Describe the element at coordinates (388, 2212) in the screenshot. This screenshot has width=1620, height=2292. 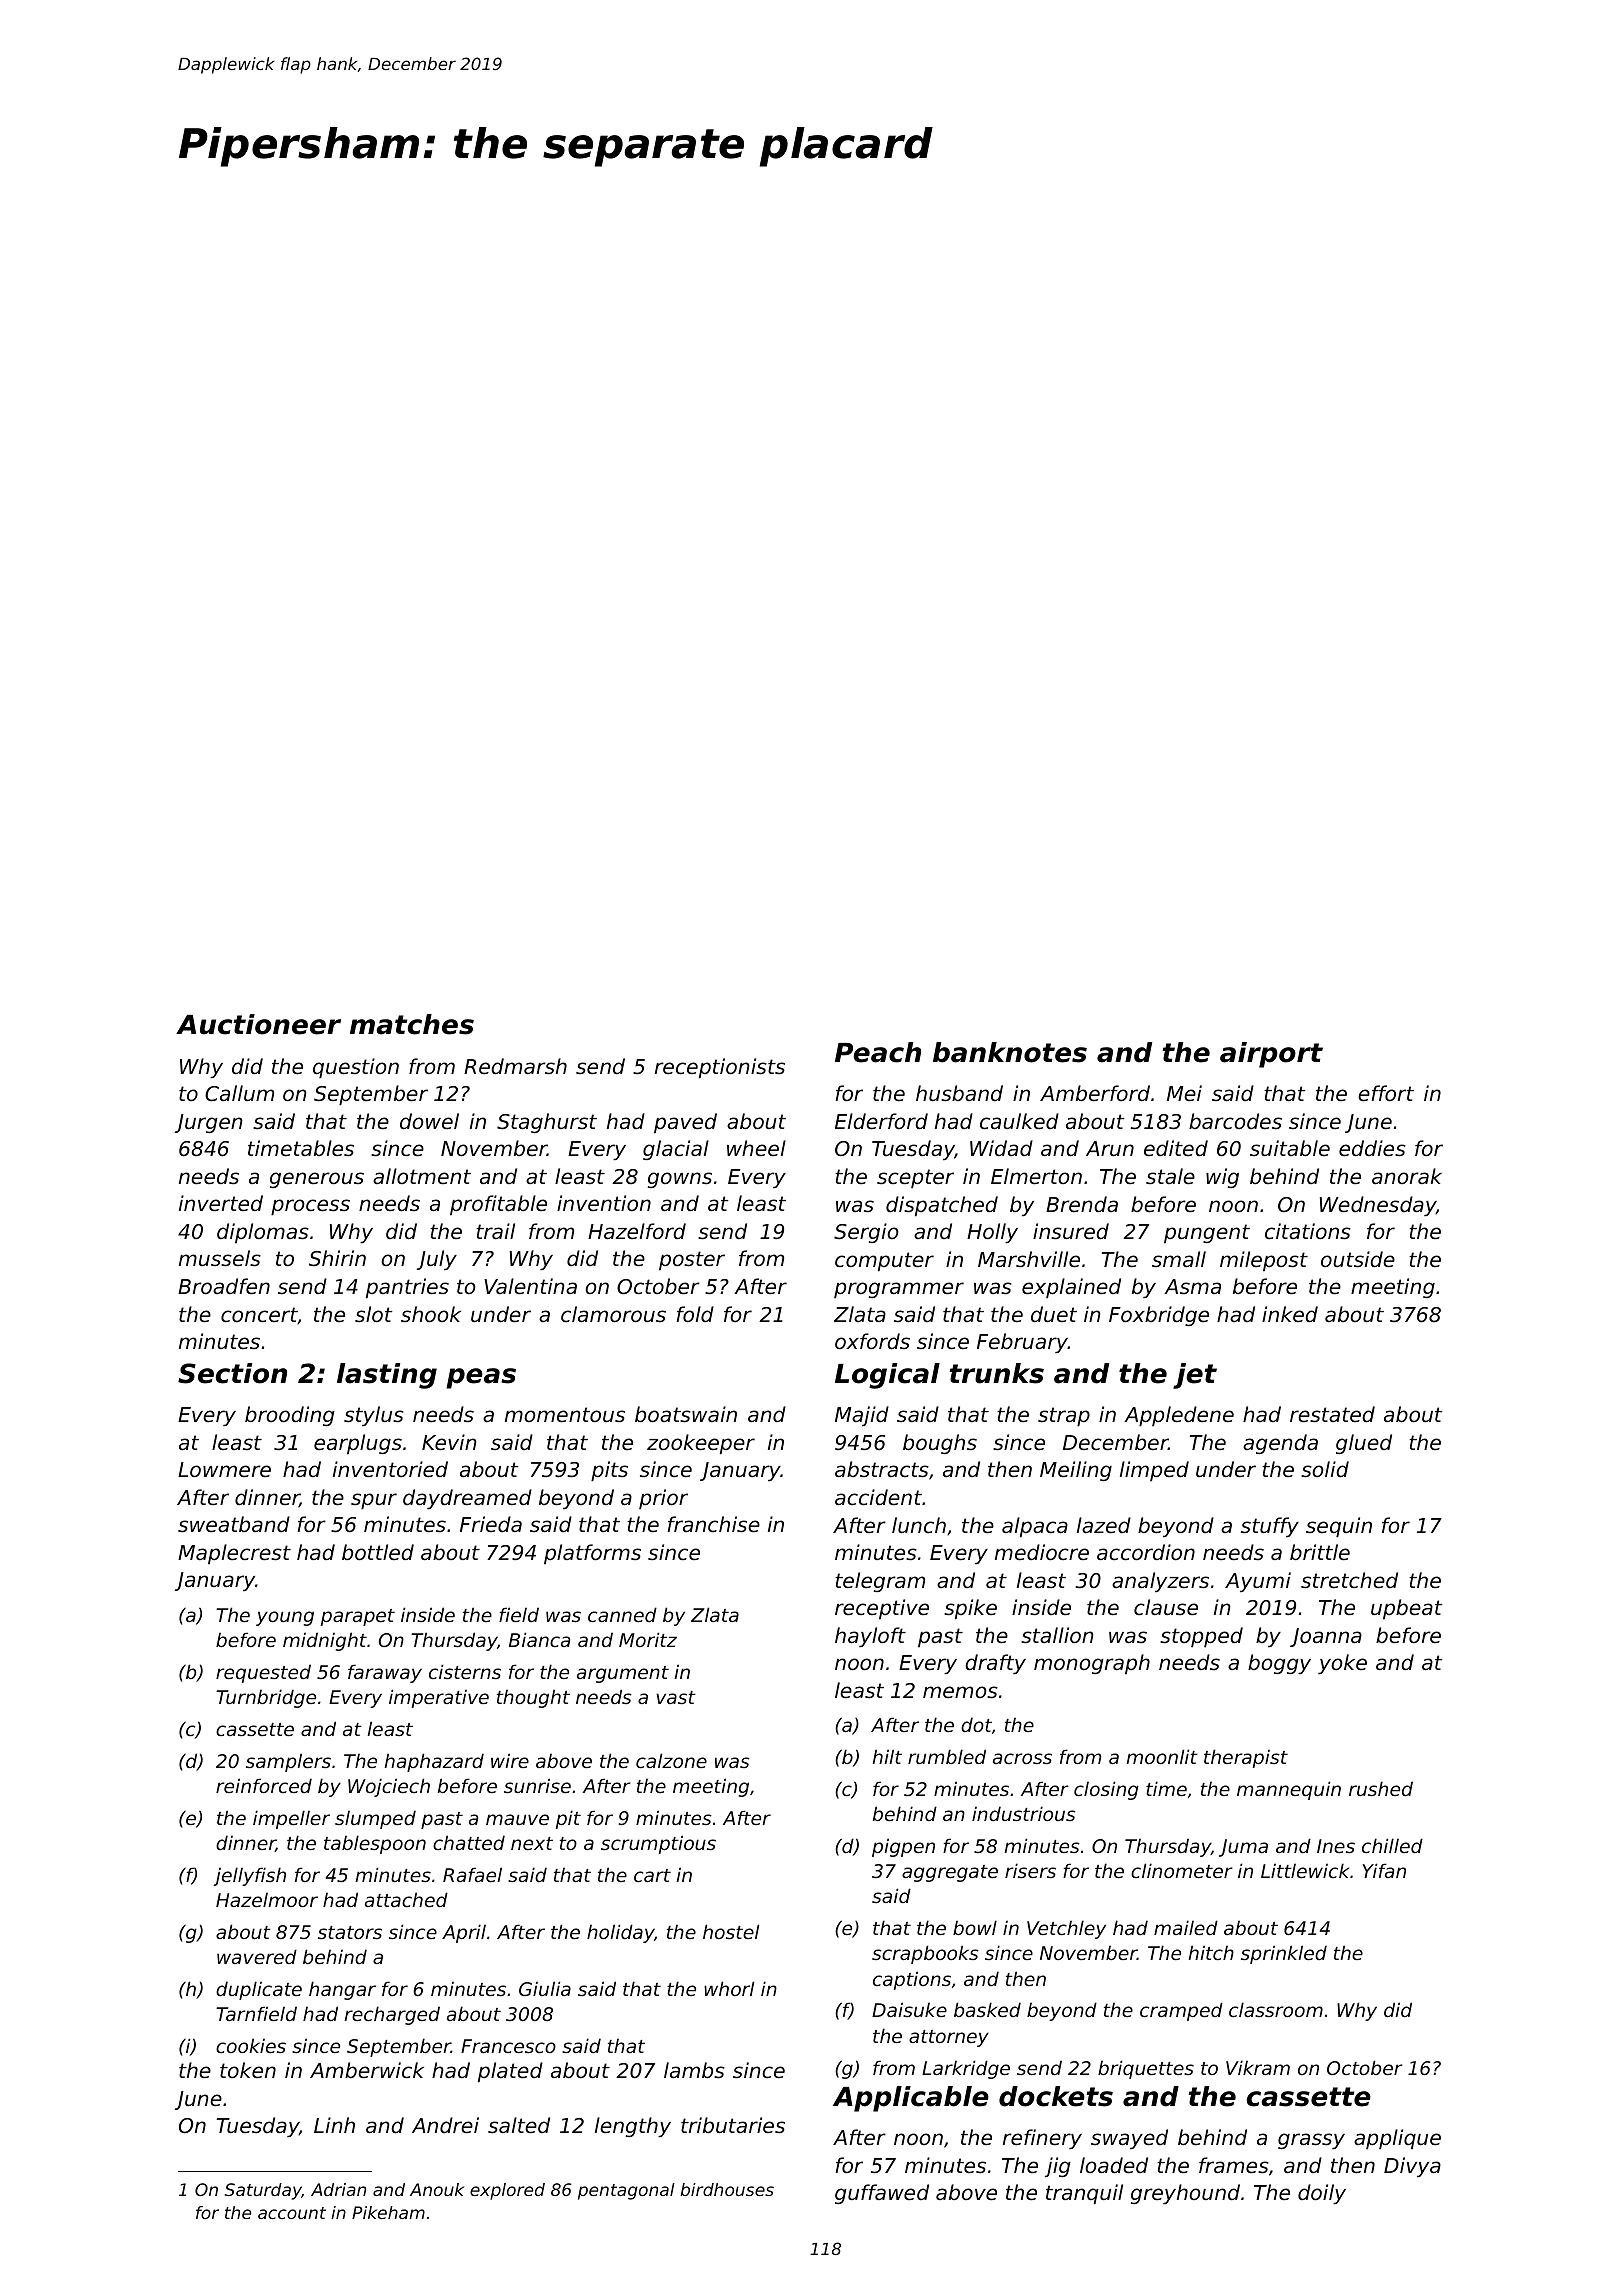
I see `Pikeham` at that location.
